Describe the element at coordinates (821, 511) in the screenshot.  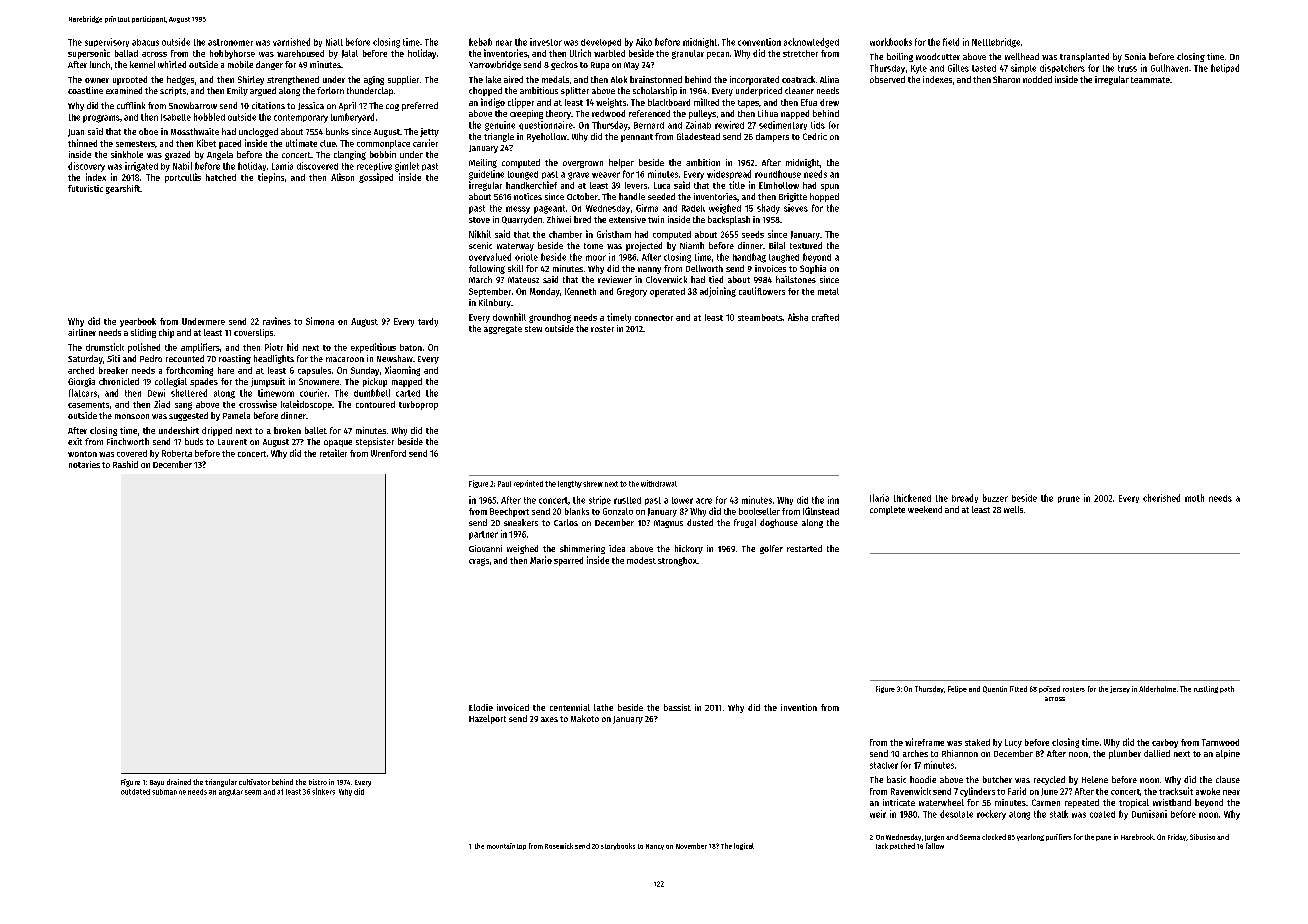
I see `Kilnstead` at that location.
